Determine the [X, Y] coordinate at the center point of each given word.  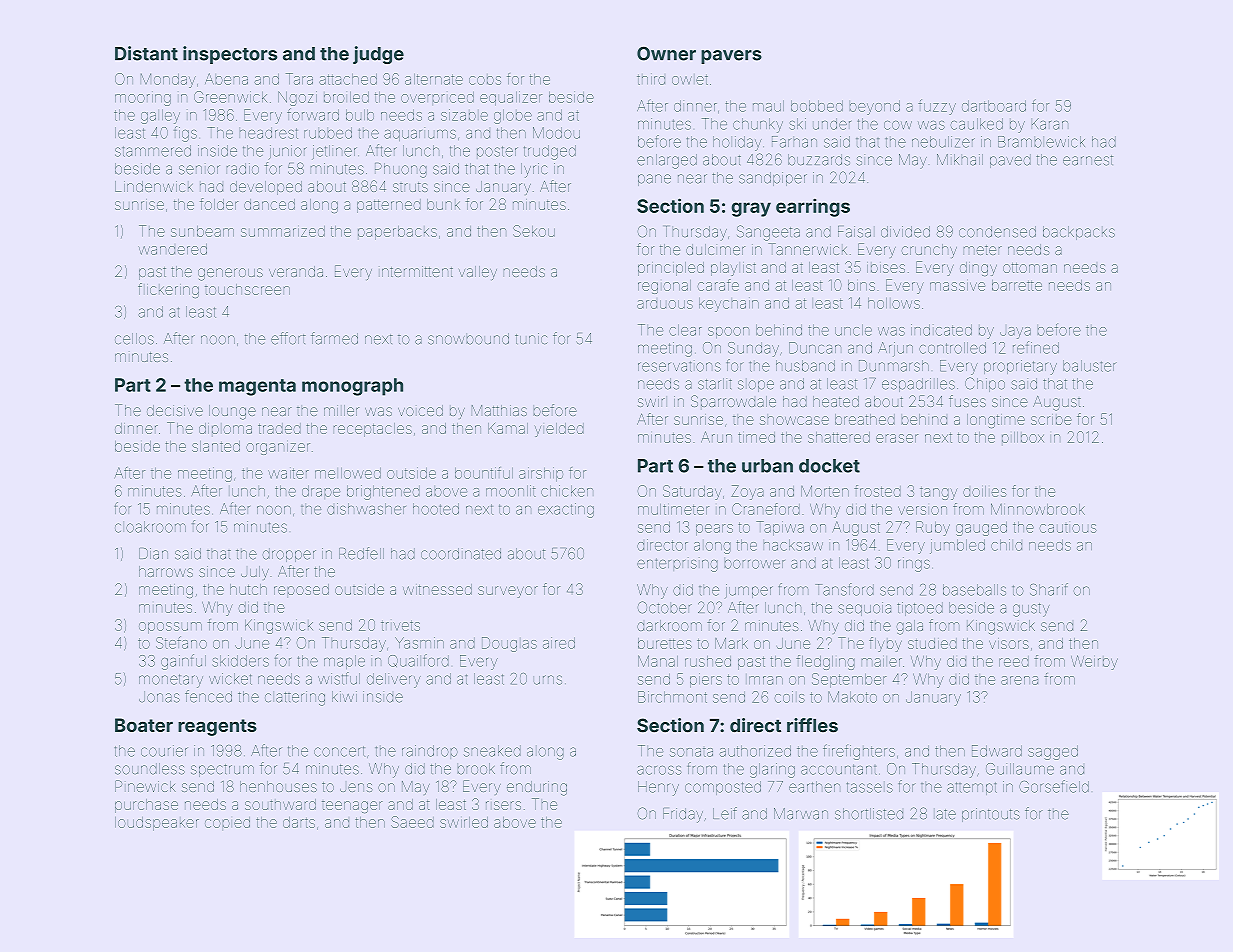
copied [227, 822]
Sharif [1049, 589]
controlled [952, 348]
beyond [875, 107]
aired [559, 643]
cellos [134, 339]
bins [861, 285]
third [651, 79]
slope [756, 386]
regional [664, 287]
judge [378, 55]
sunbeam [202, 231]
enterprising [677, 565]
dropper [289, 555]
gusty [1031, 610]
